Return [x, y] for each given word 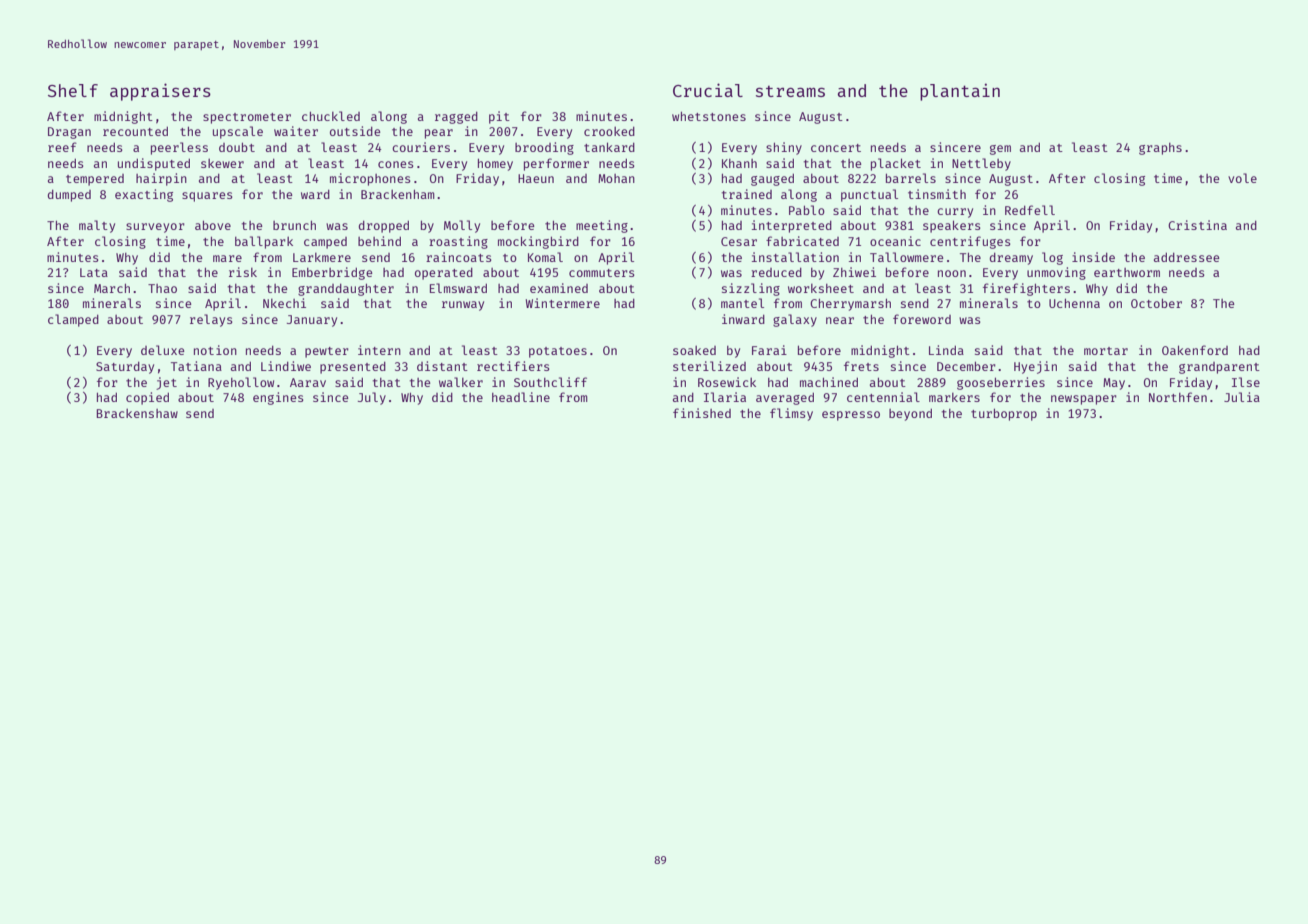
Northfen [1178, 397]
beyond [910, 415]
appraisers [160, 92]
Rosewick [727, 382]
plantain [960, 92]
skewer [222, 163]
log [1052, 258]
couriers [421, 147]
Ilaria [725, 397]
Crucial [708, 90]
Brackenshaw [137, 413]
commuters [602, 273]
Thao [162, 288]
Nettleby [981, 164]
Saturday [125, 368]
